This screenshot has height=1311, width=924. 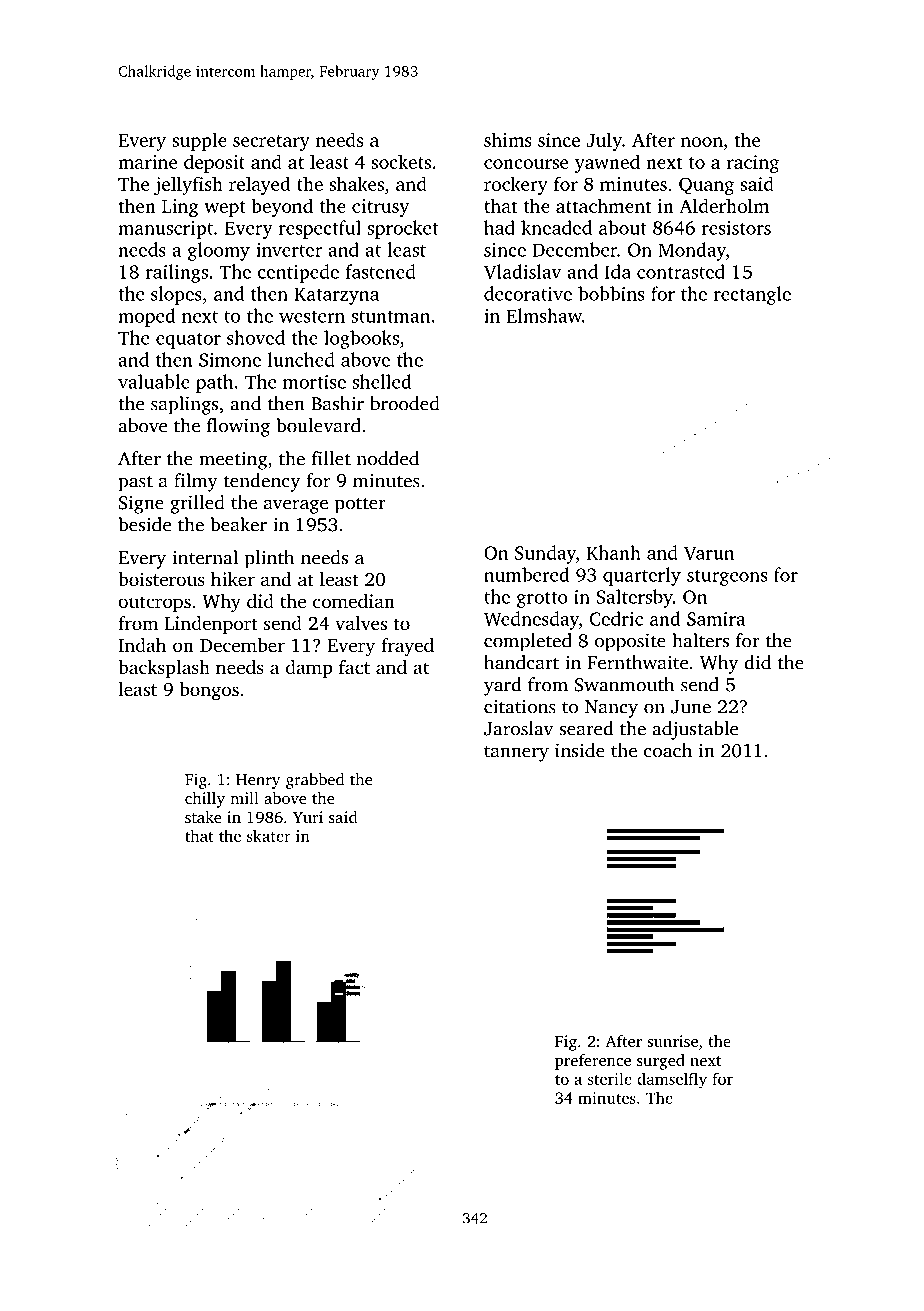 What do you see at coordinates (611, 293) in the screenshot?
I see `bobbins` at bounding box center [611, 293].
